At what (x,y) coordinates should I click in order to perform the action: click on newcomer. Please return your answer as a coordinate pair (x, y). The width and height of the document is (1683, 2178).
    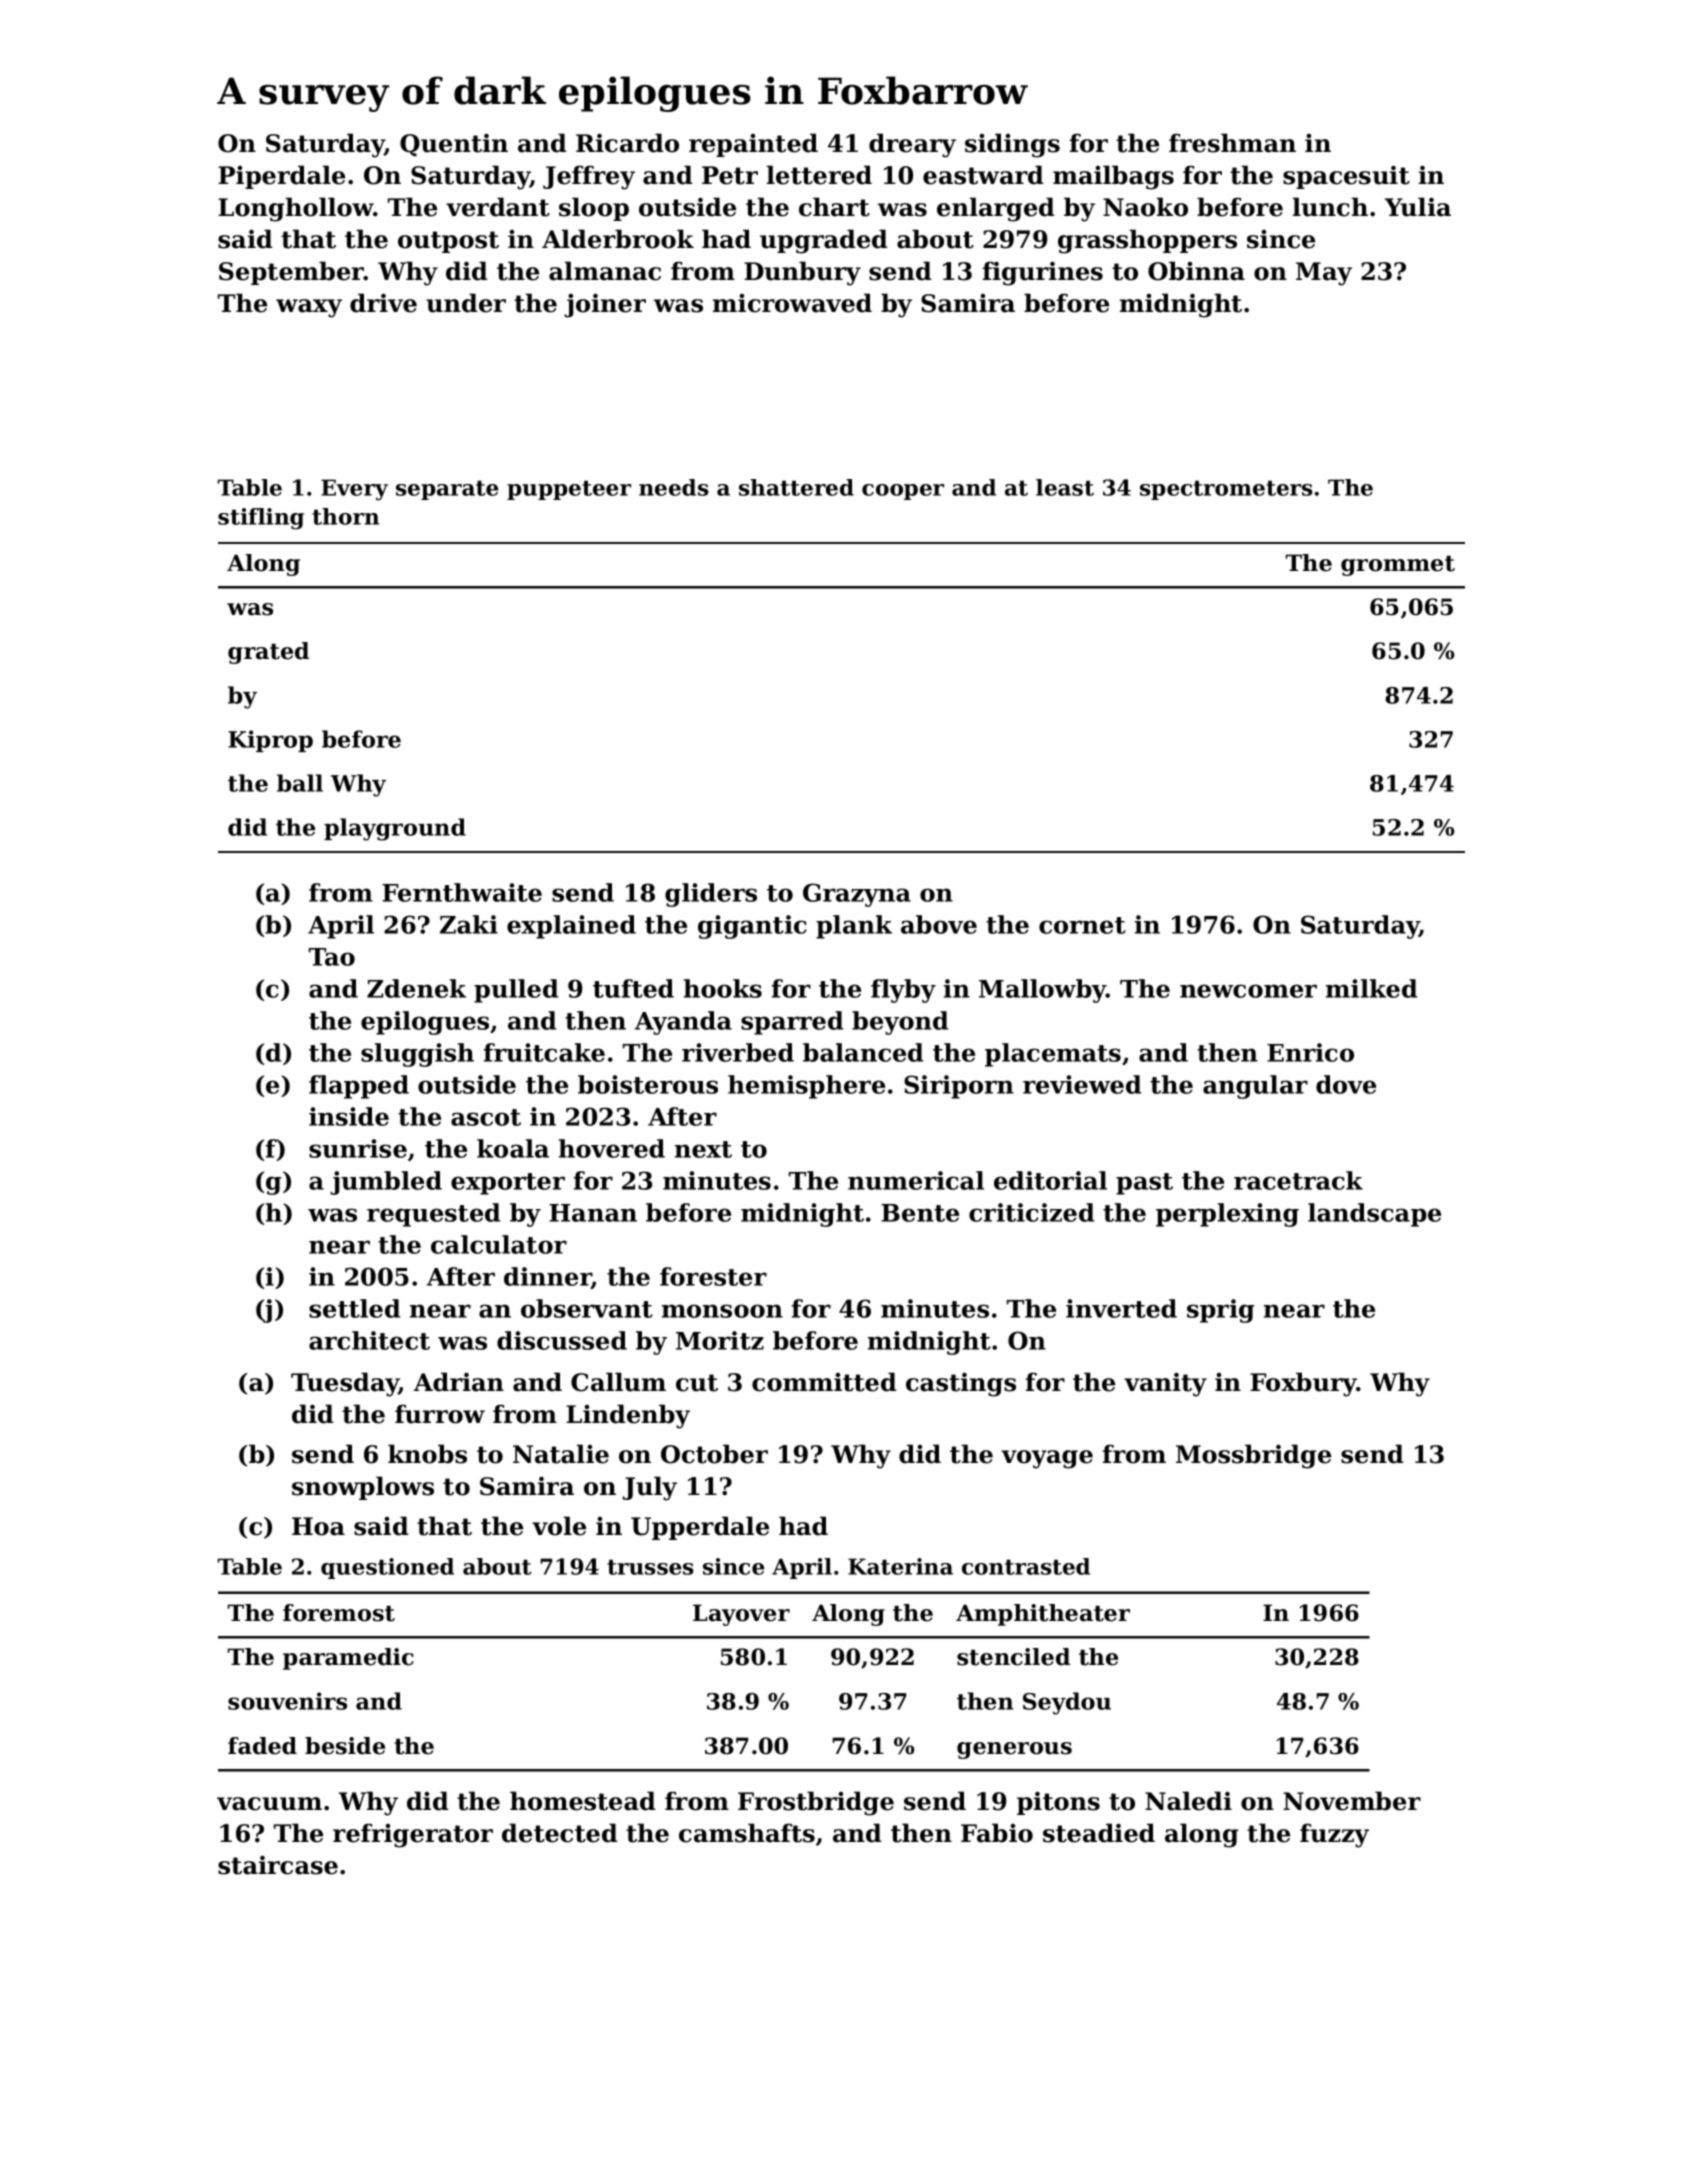
    Looking at the image, I should click on (1248, 991).
